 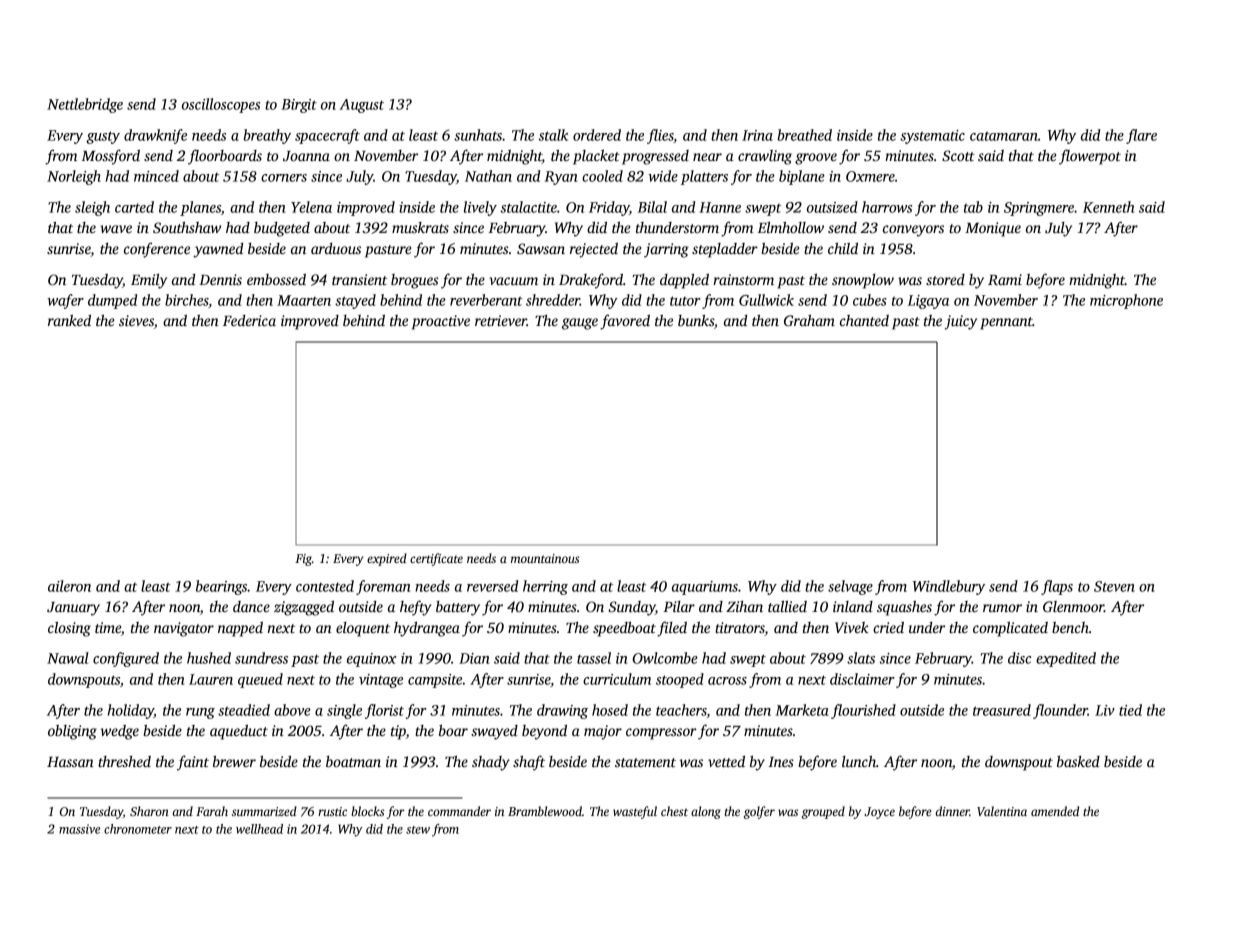 What do you see at coordinates (625, 322) in the document?
I see `favored` at bounding box center [625, 322].
